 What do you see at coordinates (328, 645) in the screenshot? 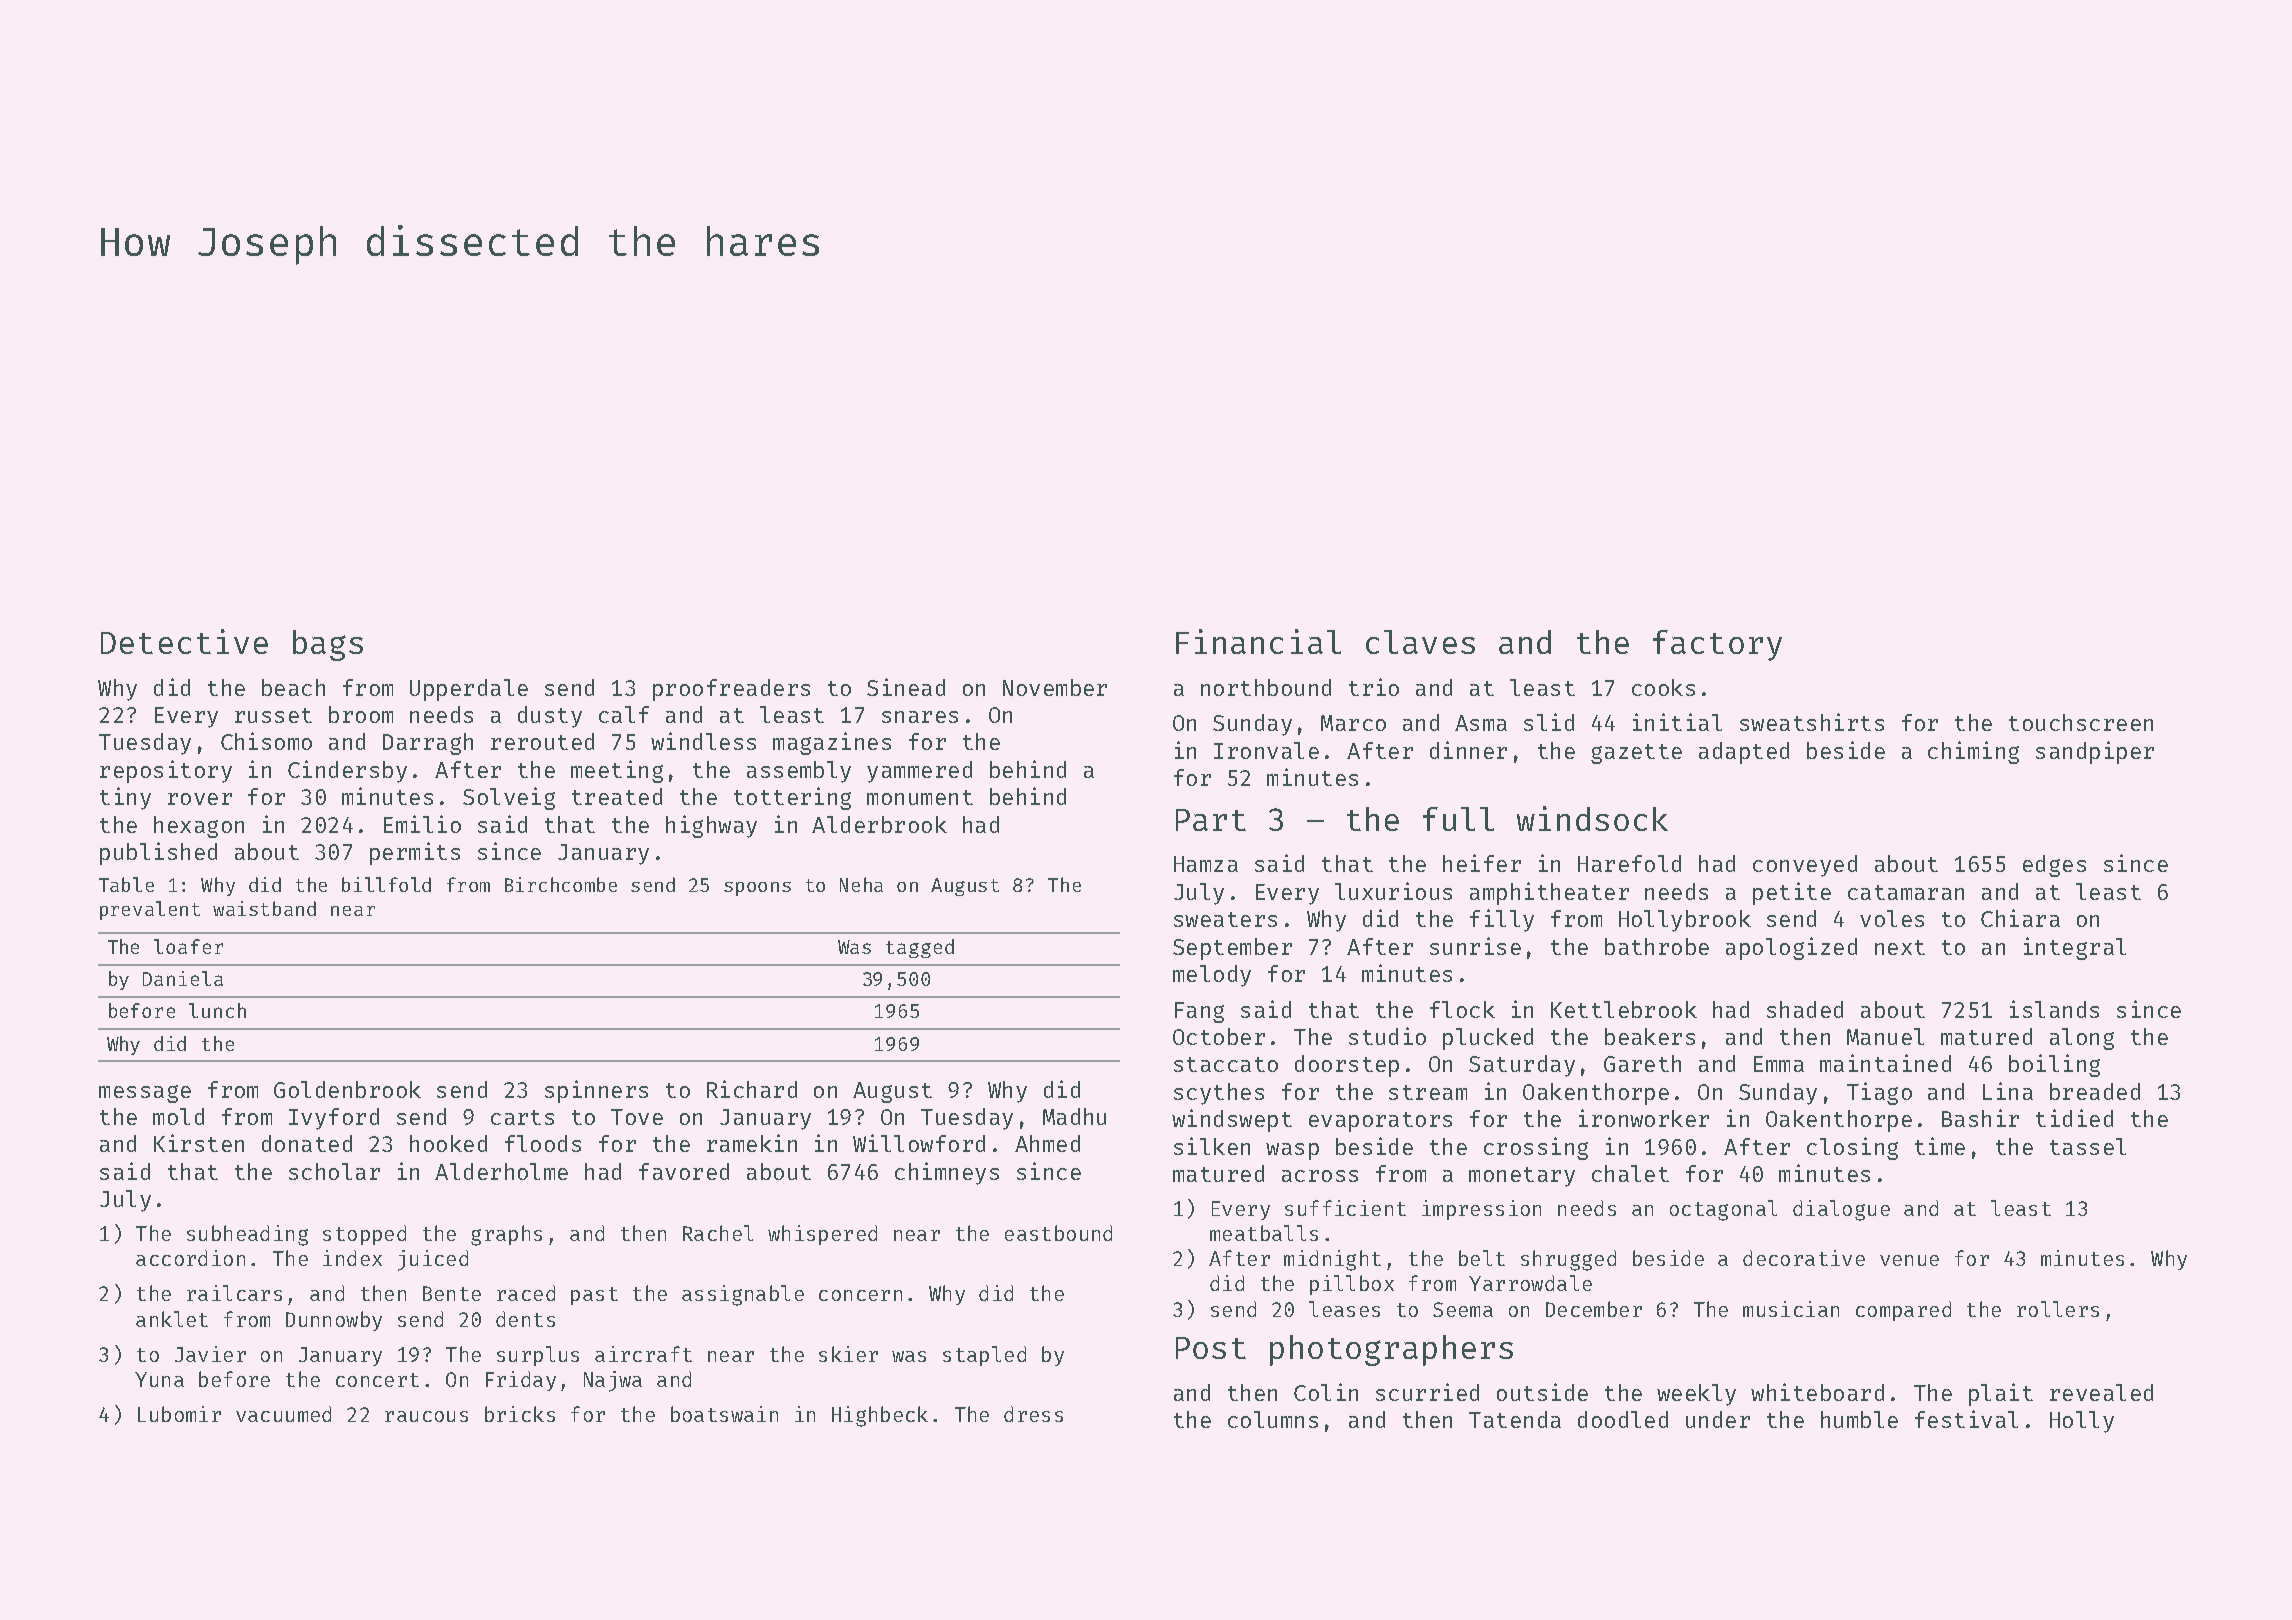
I see `bags` at bounding box center [328, 645].
